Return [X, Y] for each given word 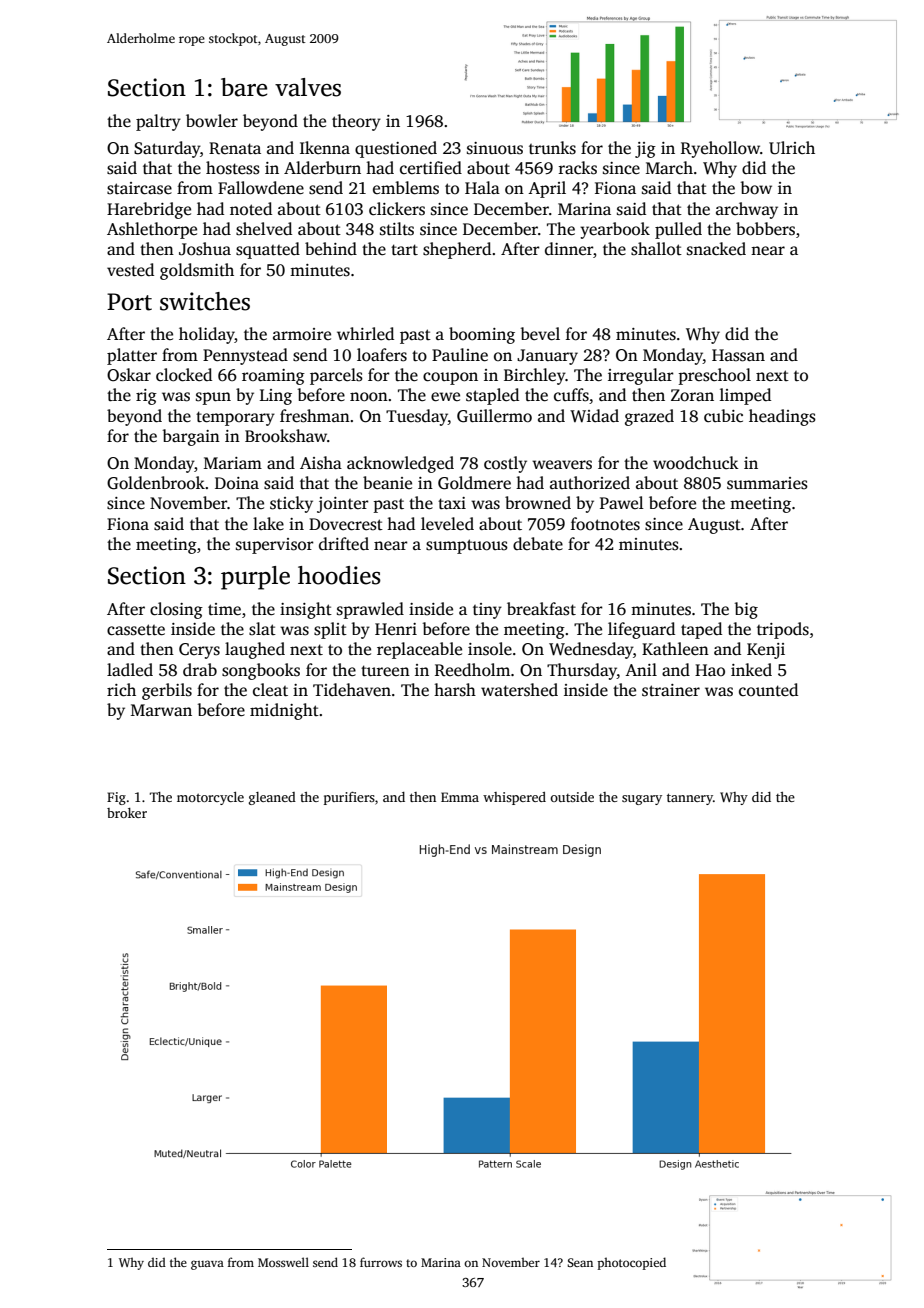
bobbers [765, 229]
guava [207, 1265]
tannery [690, 799]
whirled [365, 334]
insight [306, 610]
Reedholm [472, 670]
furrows [381, 1262]
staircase [139, 188]
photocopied [631, 1263]
